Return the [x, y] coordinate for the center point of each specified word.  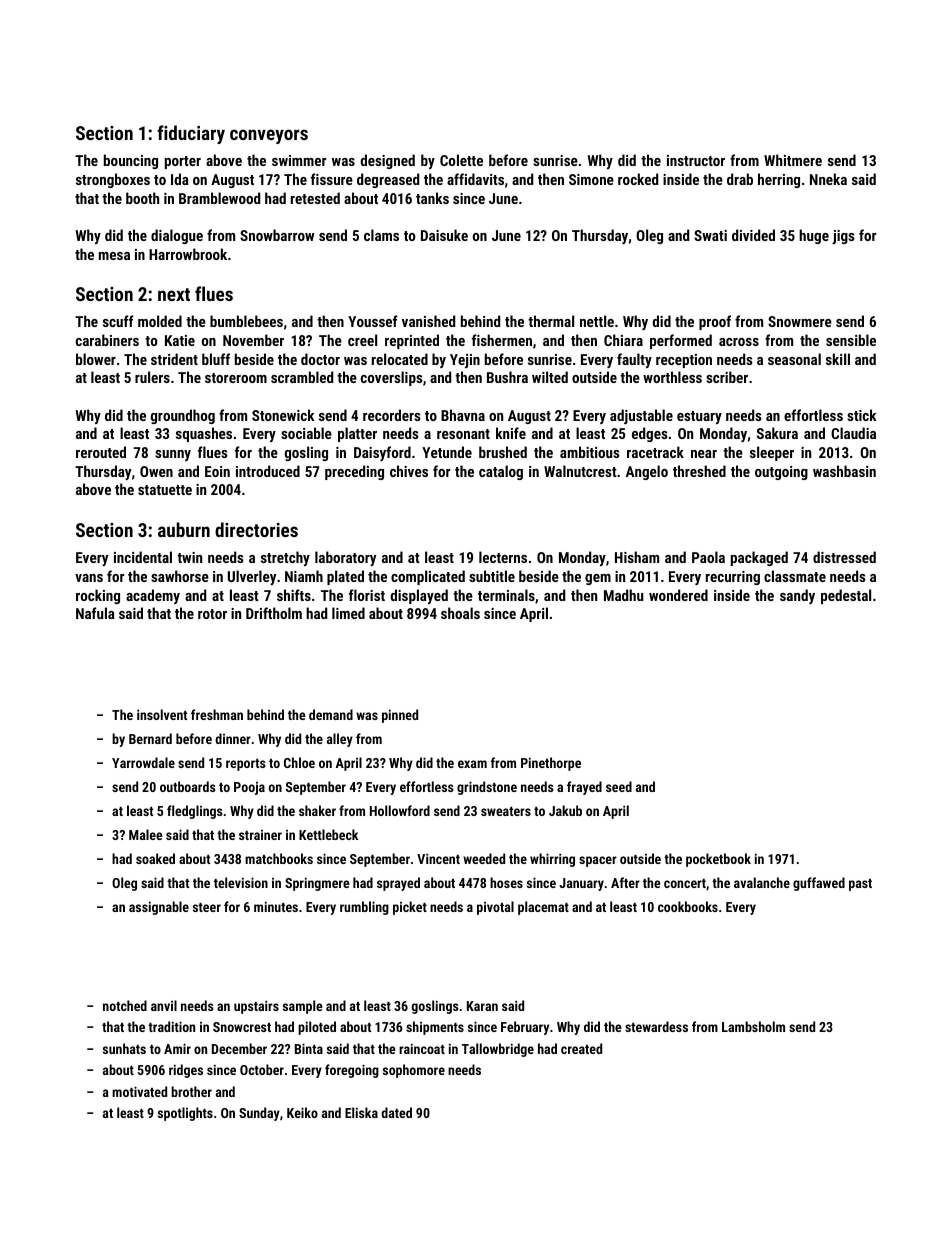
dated [396, 1112]
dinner [233, 738]
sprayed [398, 884]
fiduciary [191, 134]
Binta [309, 1048]
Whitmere [793, 160]
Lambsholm [753, 1026]
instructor [696, 160]
